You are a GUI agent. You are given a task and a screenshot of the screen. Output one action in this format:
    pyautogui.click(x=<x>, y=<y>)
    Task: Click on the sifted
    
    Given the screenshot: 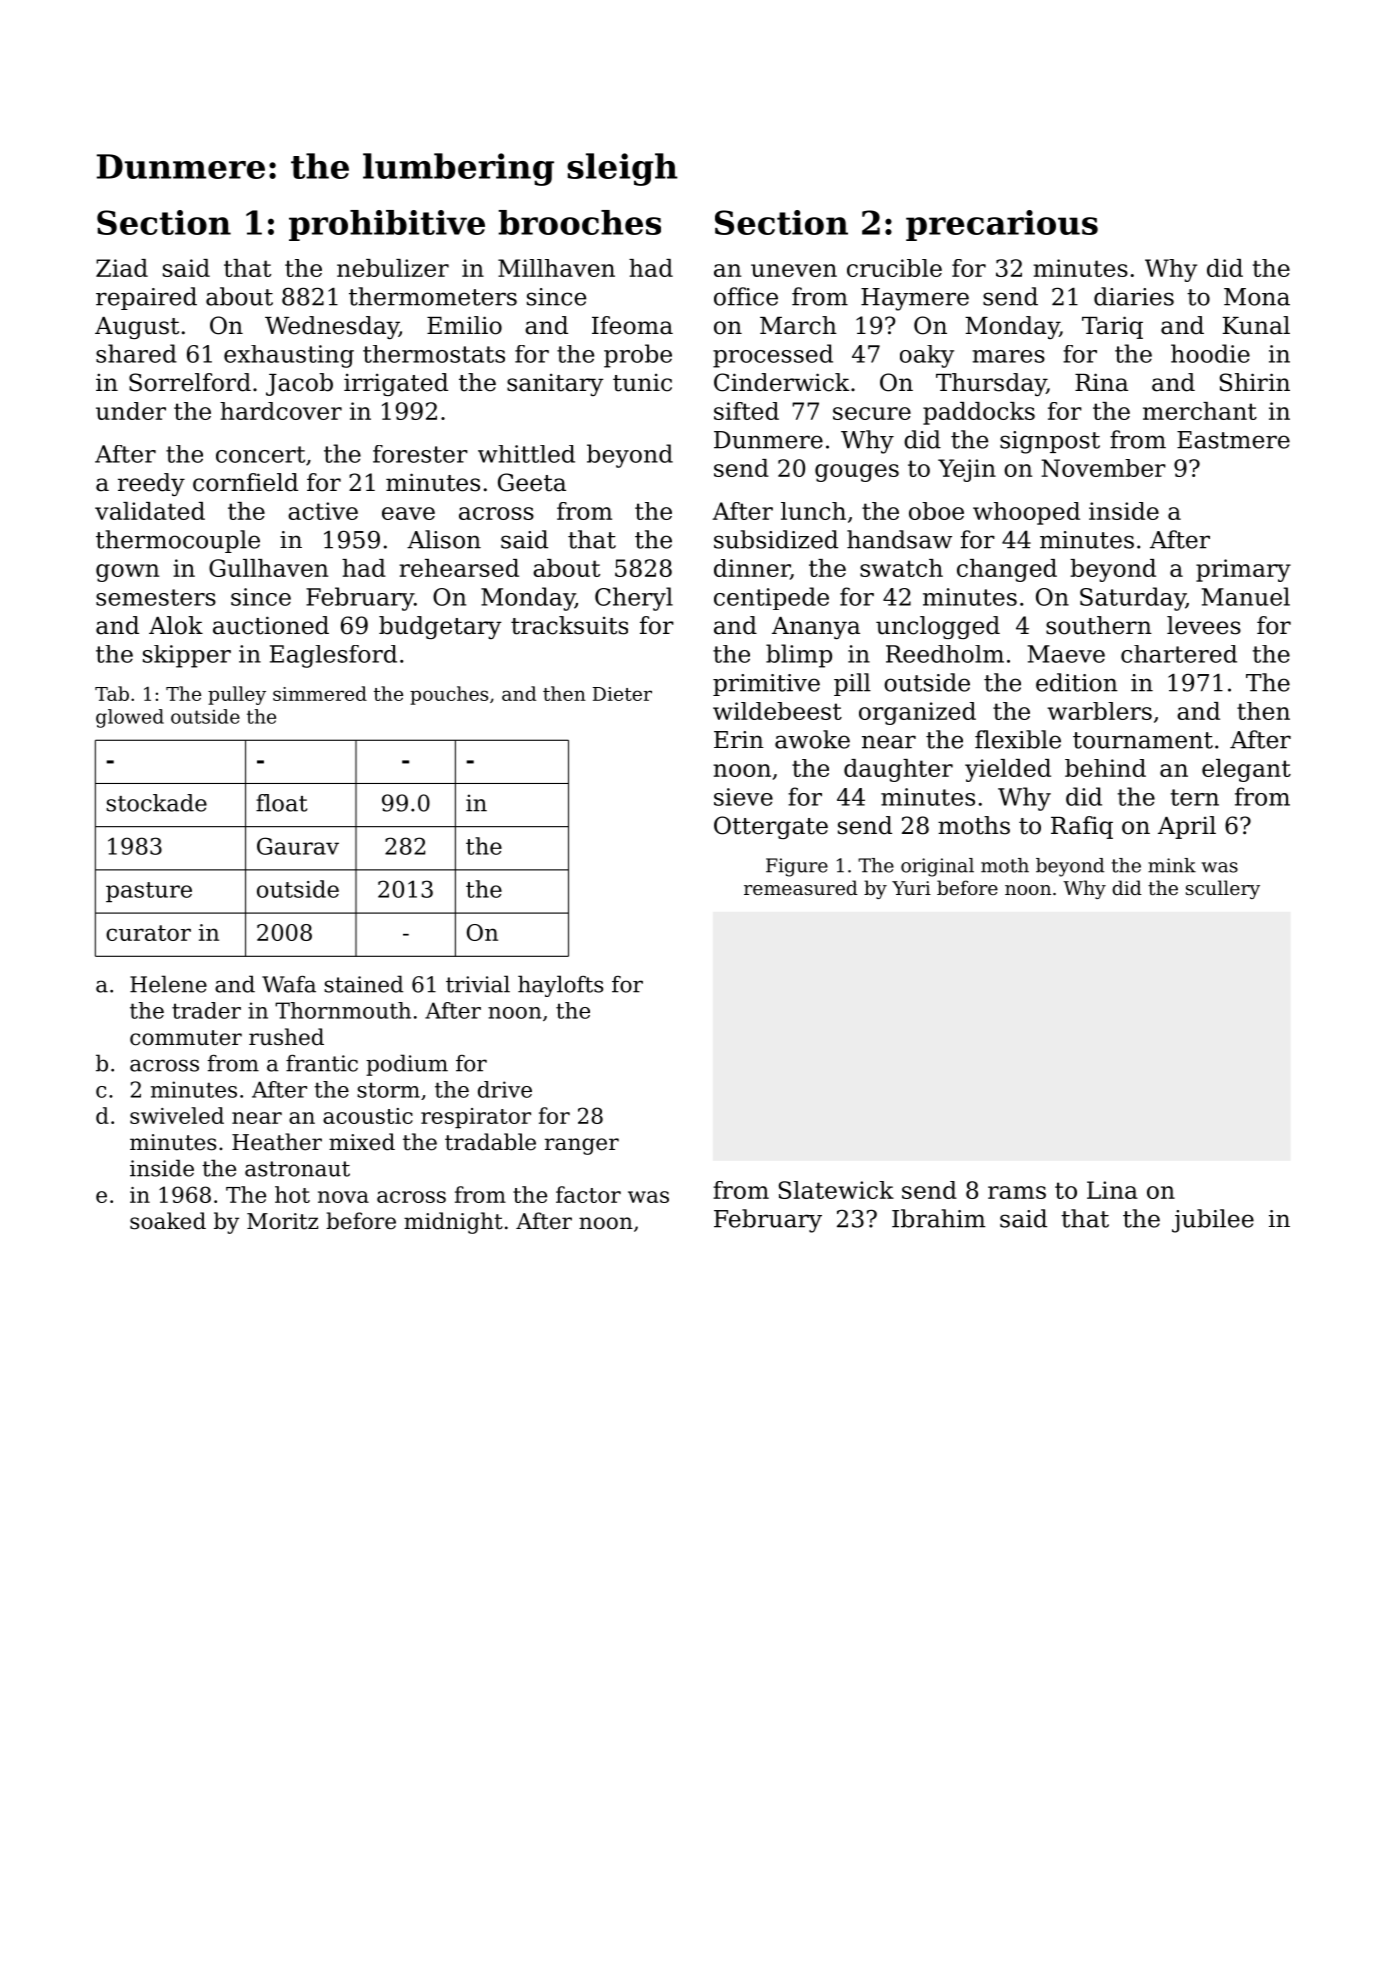 What is the action you would take?
    pyautogui.click(x=746, y=411)
